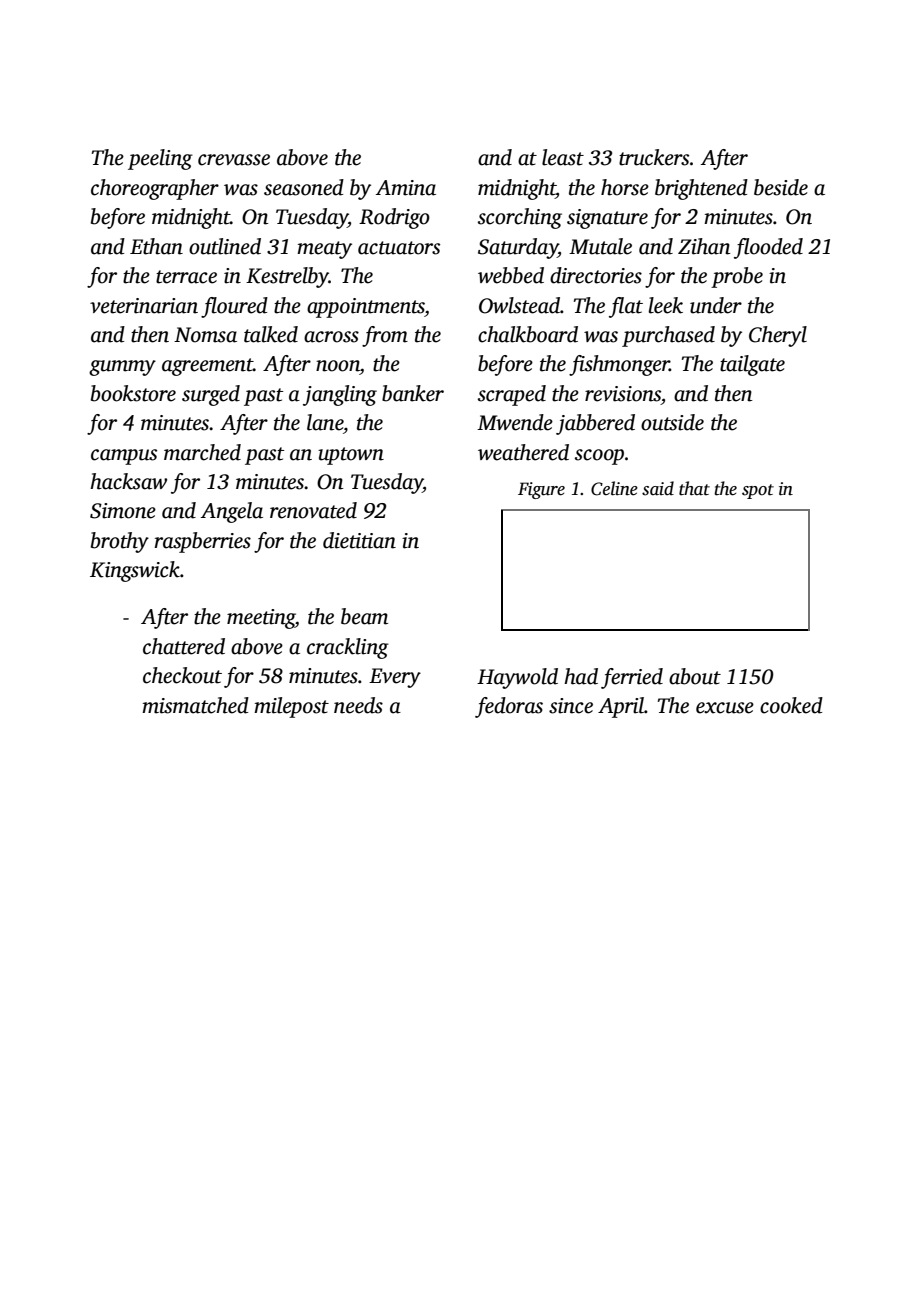 This document has height=1311, width=924. I want to click on chattered, so click(184, 646).
